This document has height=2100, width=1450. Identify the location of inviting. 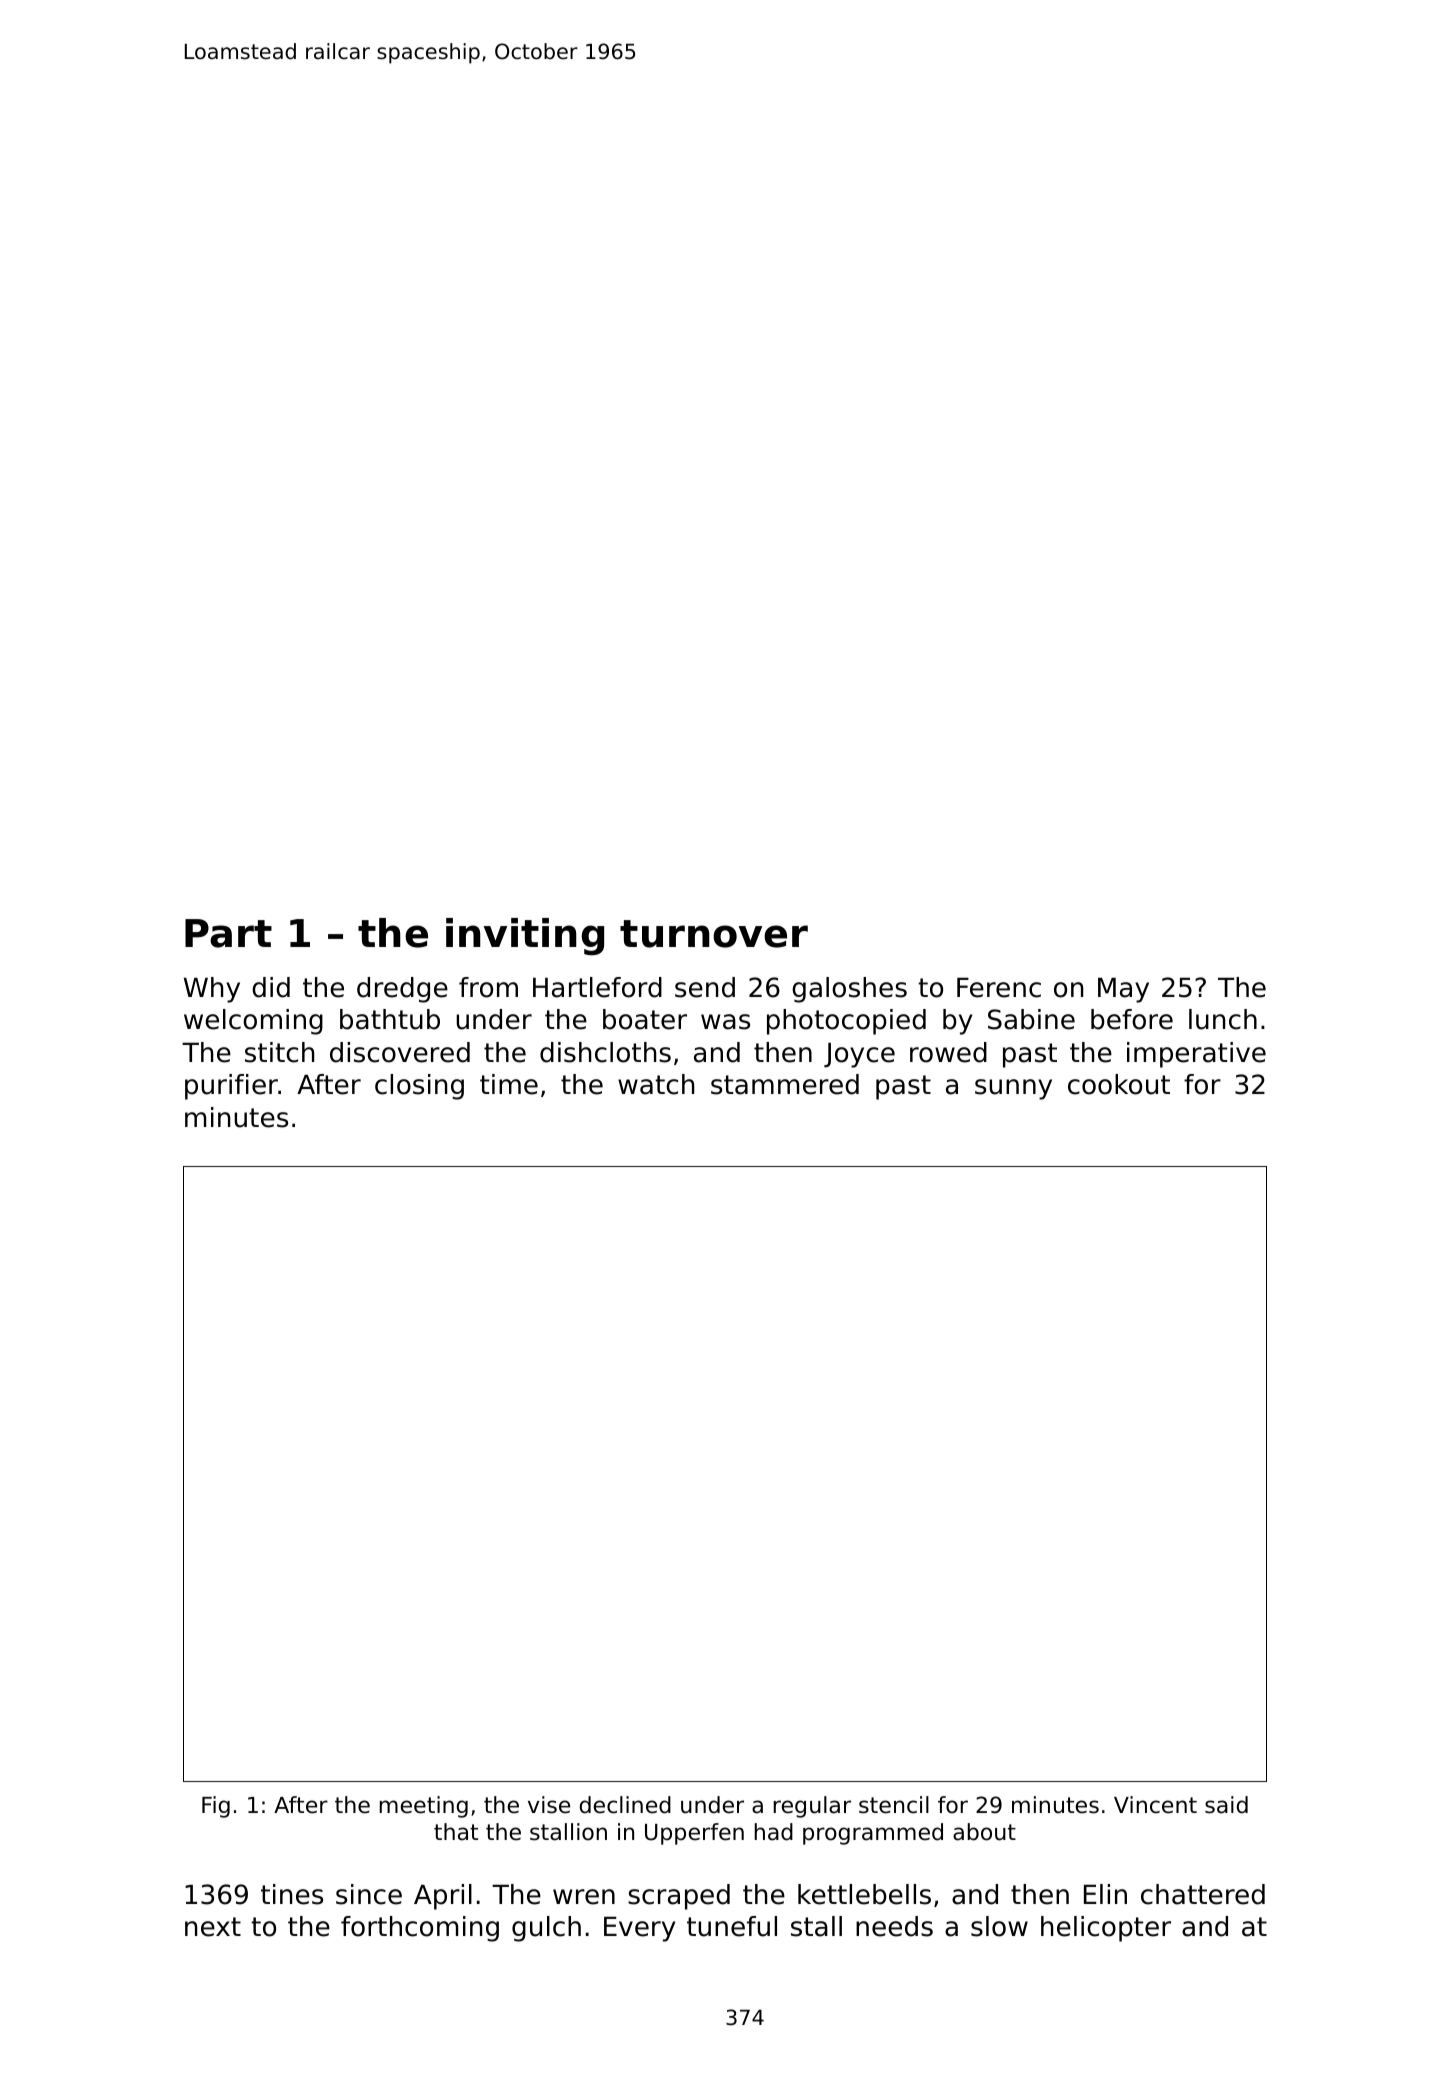
(525, 937).
